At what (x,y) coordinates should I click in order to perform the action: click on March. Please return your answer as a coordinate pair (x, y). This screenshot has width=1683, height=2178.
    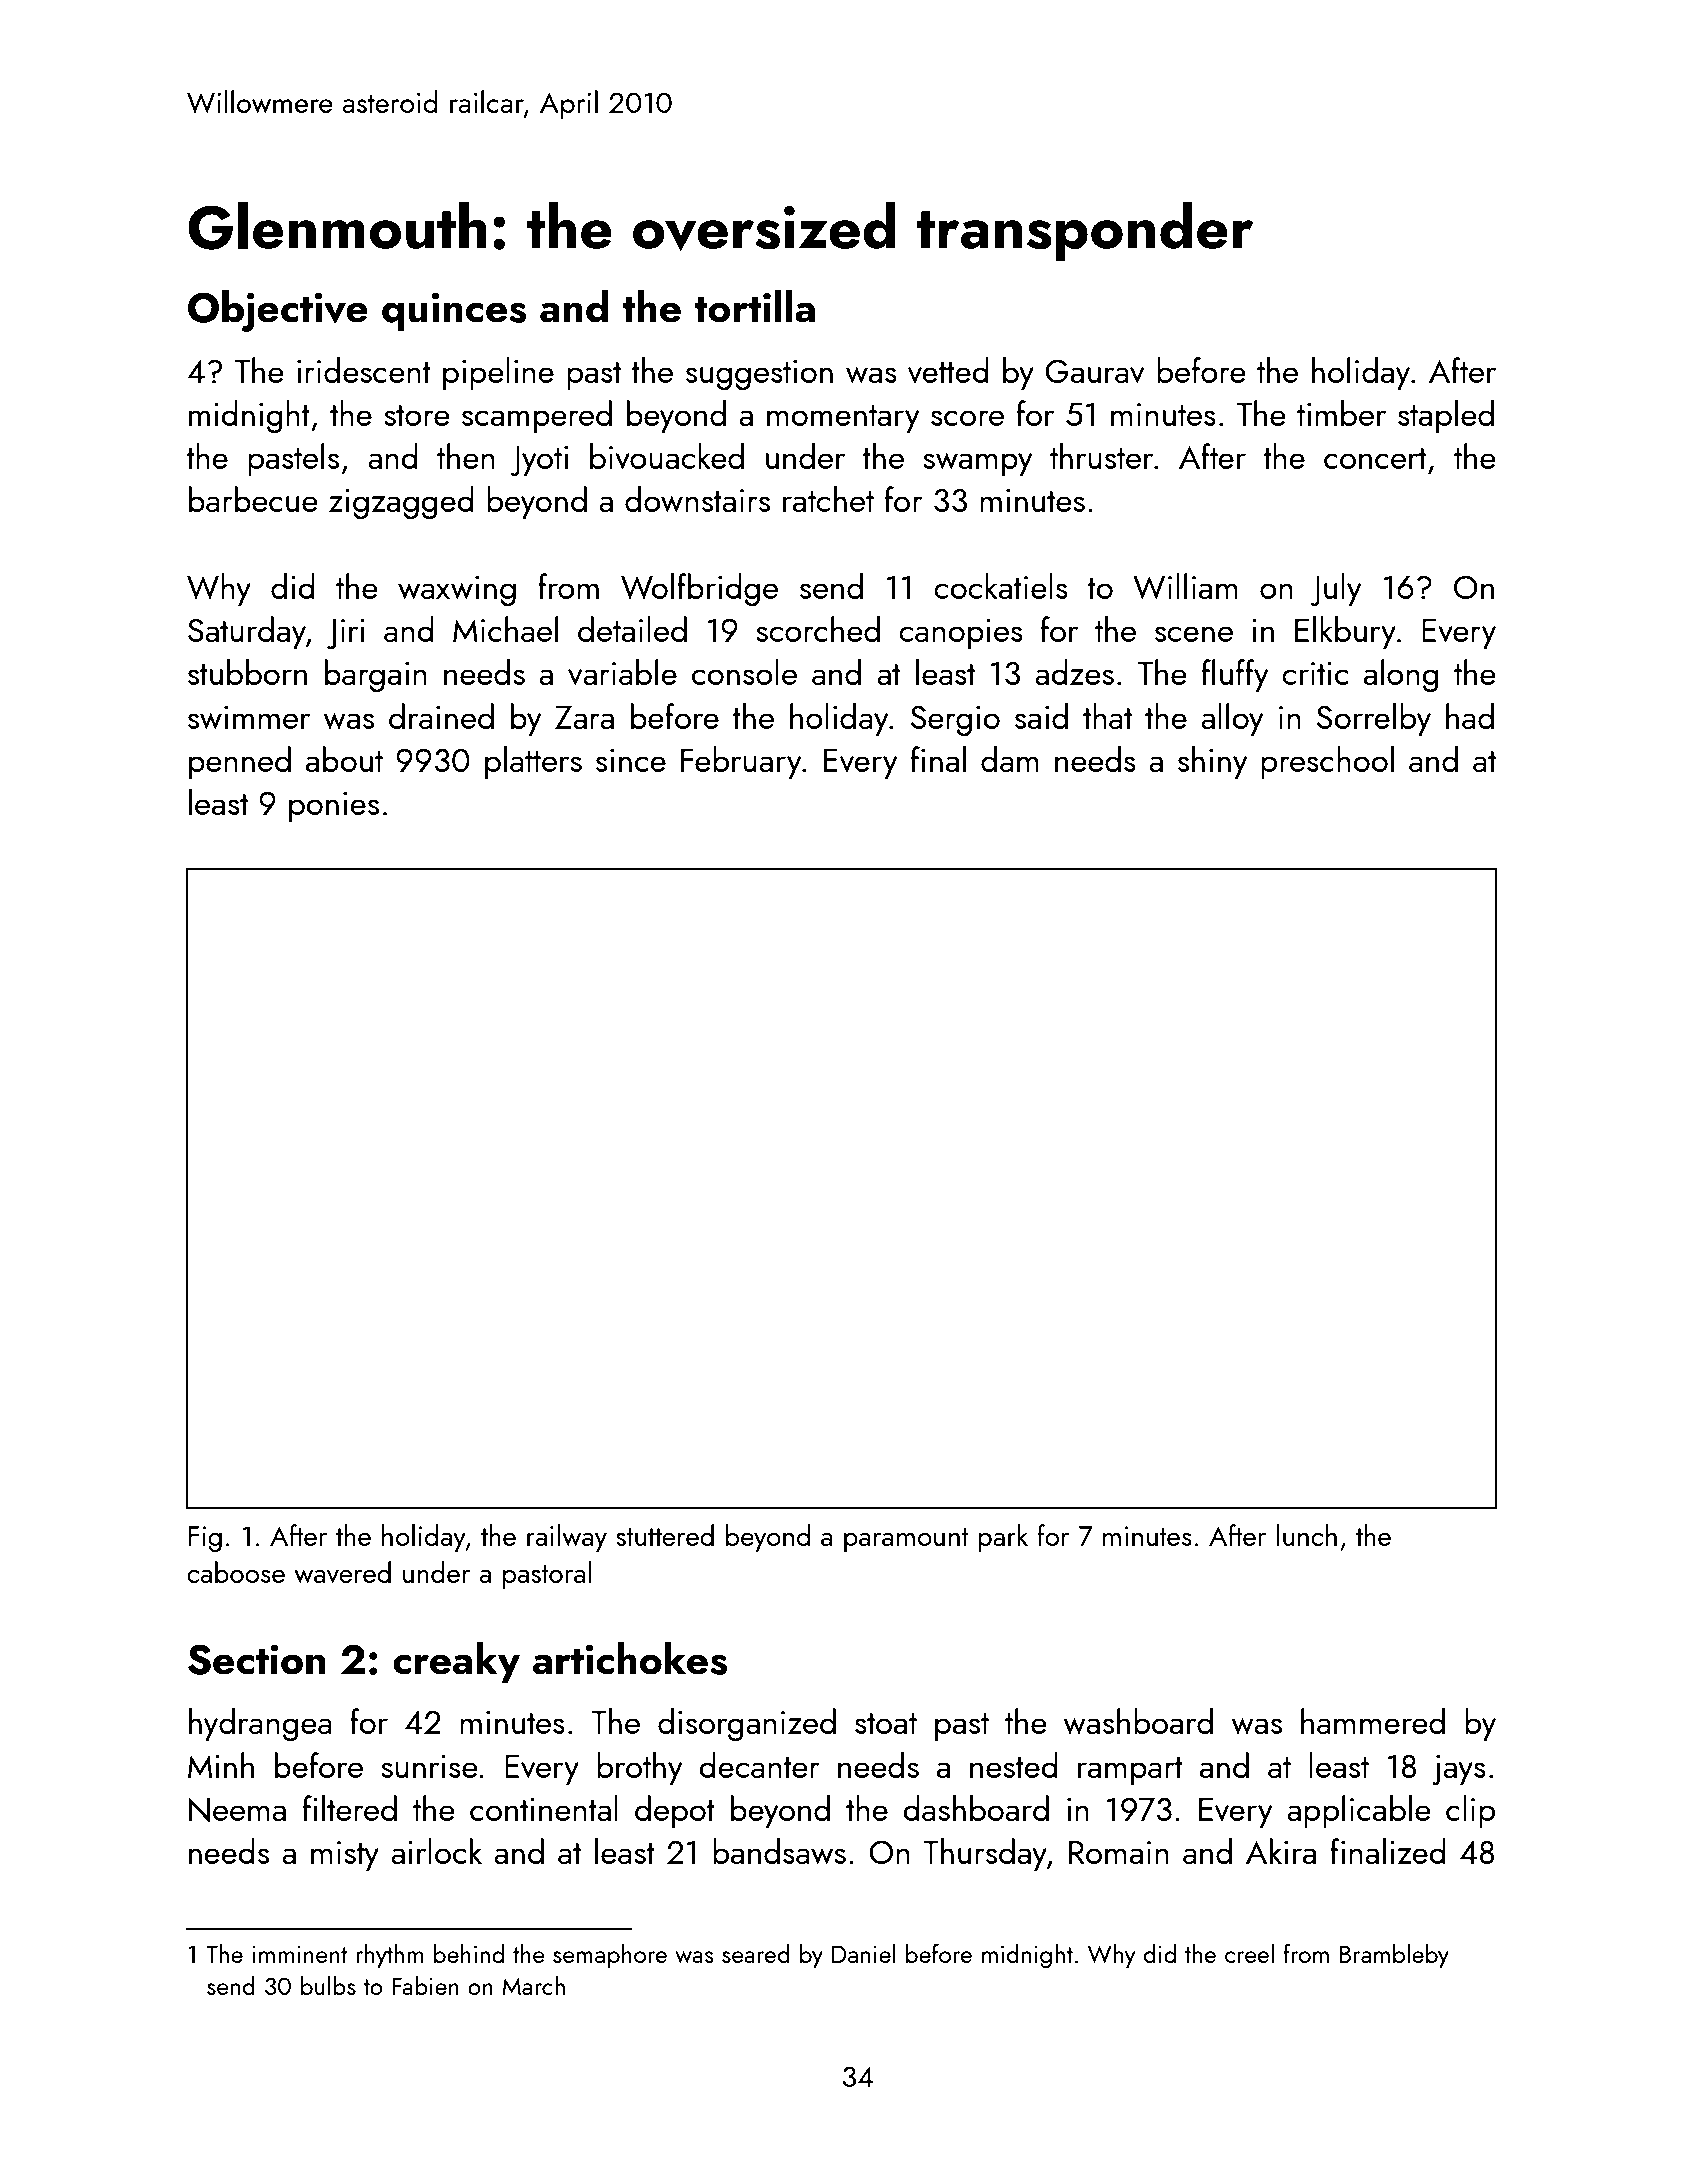
    Looking at the image, I should click on (533, 1985).
